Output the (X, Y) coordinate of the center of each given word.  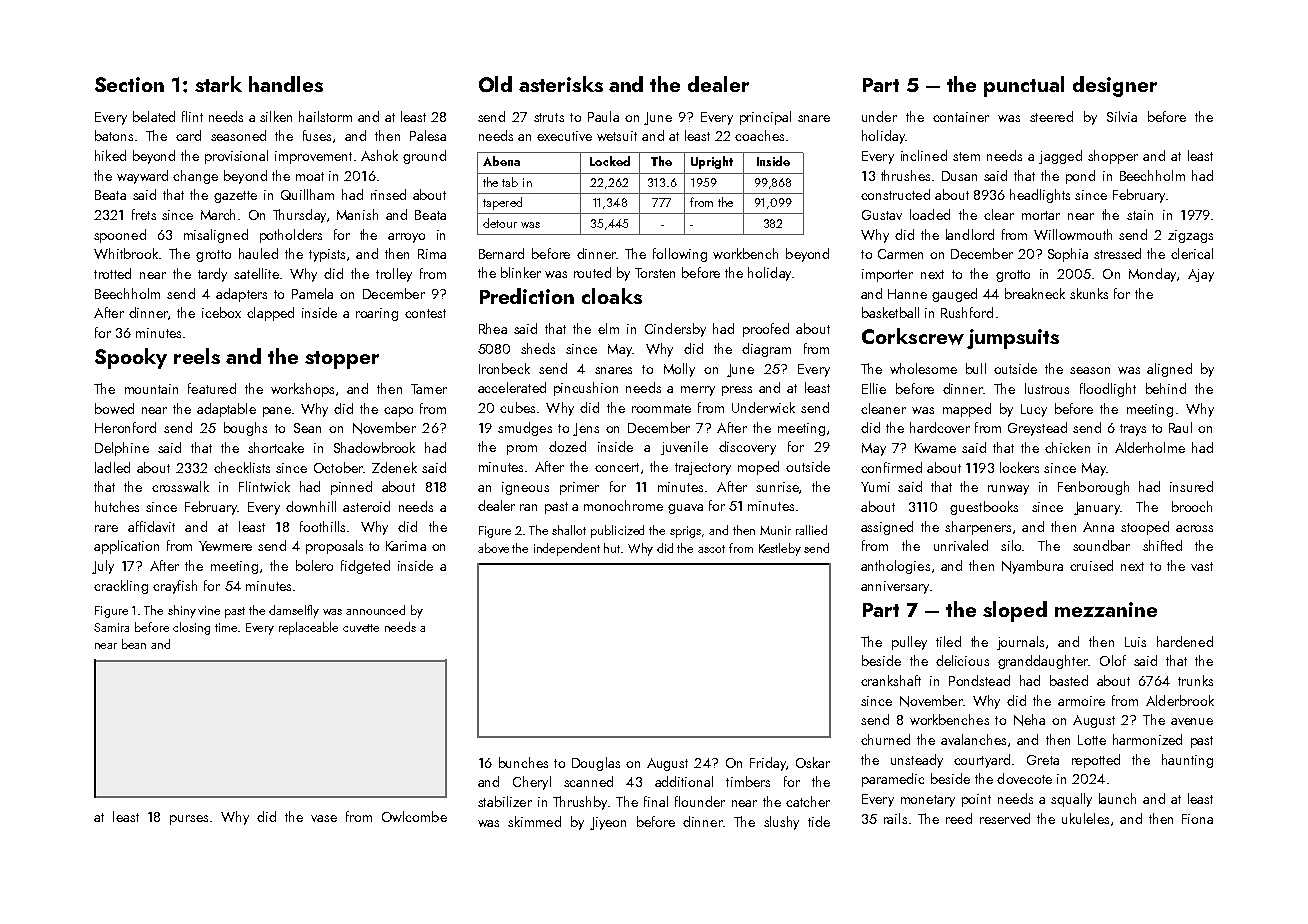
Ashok (379, 155)
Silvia (1122, 116)
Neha (1029, 720)
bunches (523, 762)
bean (134, 644)
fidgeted (365, 567)
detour (500, 223)
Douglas (596, 764)
